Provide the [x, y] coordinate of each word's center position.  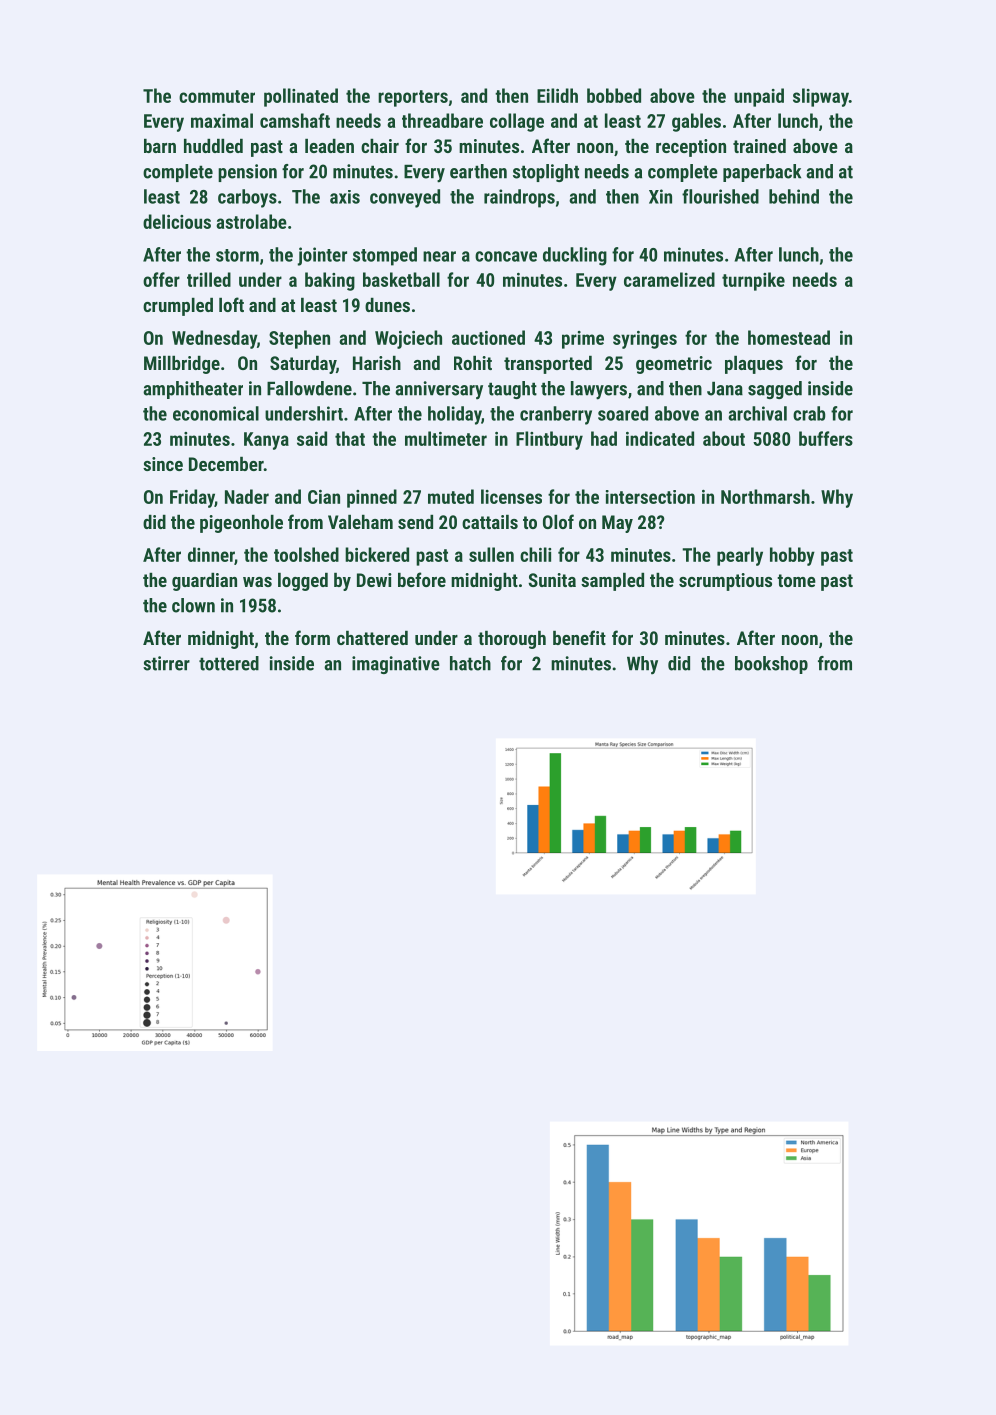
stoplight [546, 173]
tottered [229, 663]
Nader [247, 496]
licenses [511, 496]
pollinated [301, 97]
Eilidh [557, 95]
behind [794, 196]
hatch [470, 663]
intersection [650, 497]
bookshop [771, 665]
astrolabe [251, 221]
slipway [821, 97]
